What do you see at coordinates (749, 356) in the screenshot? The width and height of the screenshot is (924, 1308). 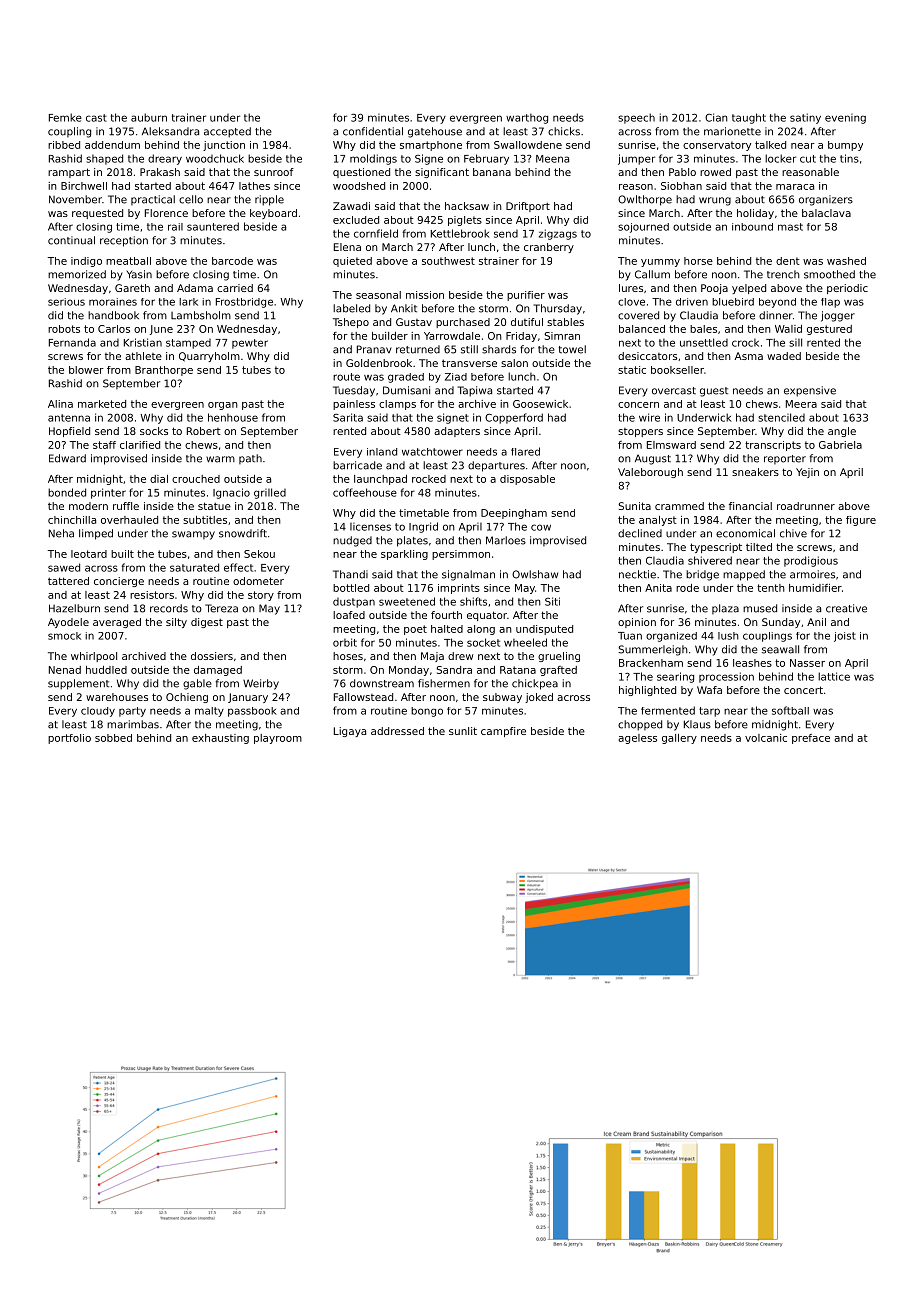 I see `Asma` at bounding box center [749, 356].
